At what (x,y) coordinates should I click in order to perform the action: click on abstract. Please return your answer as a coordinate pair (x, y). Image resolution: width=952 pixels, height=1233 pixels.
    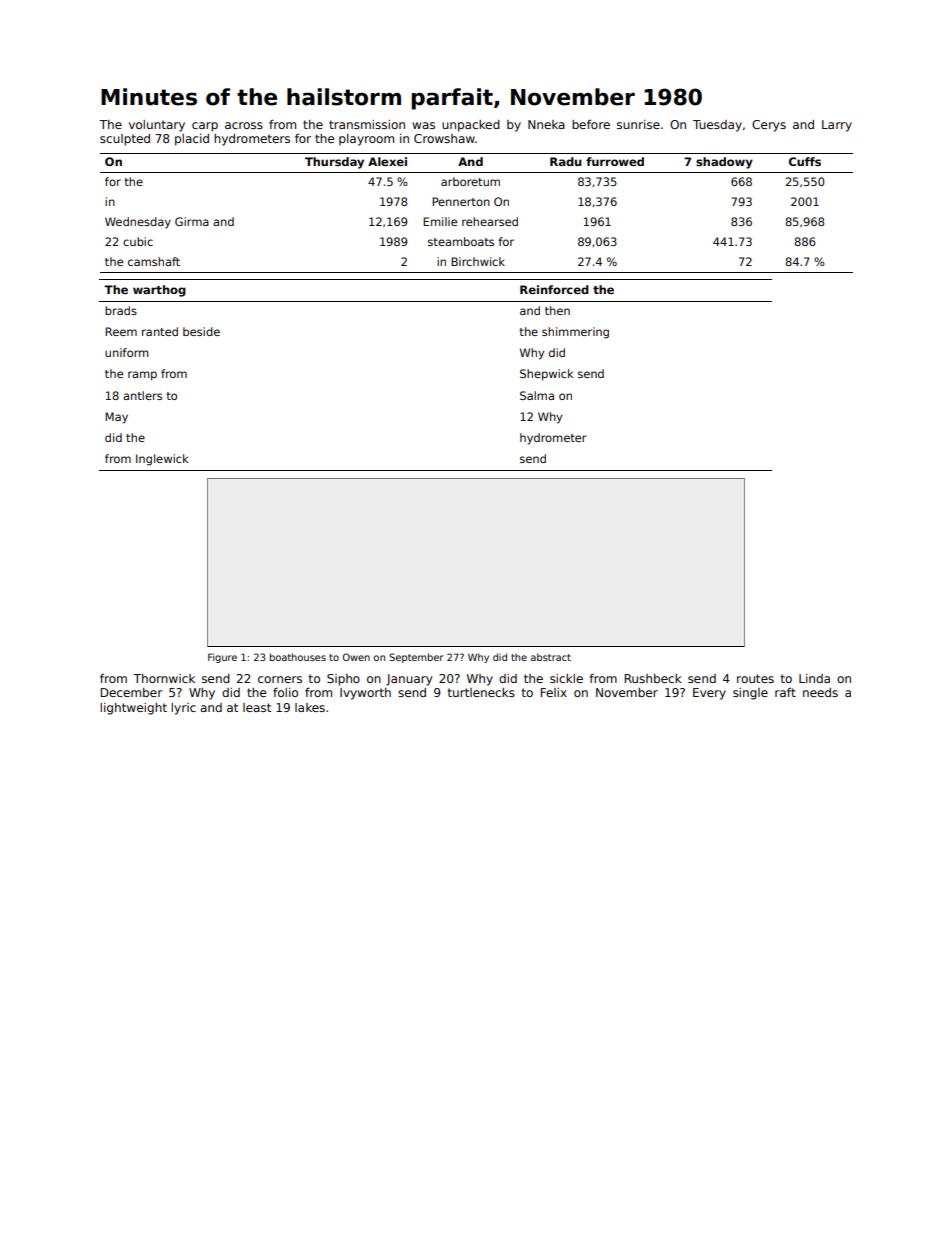
    Looking at the image, I should click on (551, 657).
